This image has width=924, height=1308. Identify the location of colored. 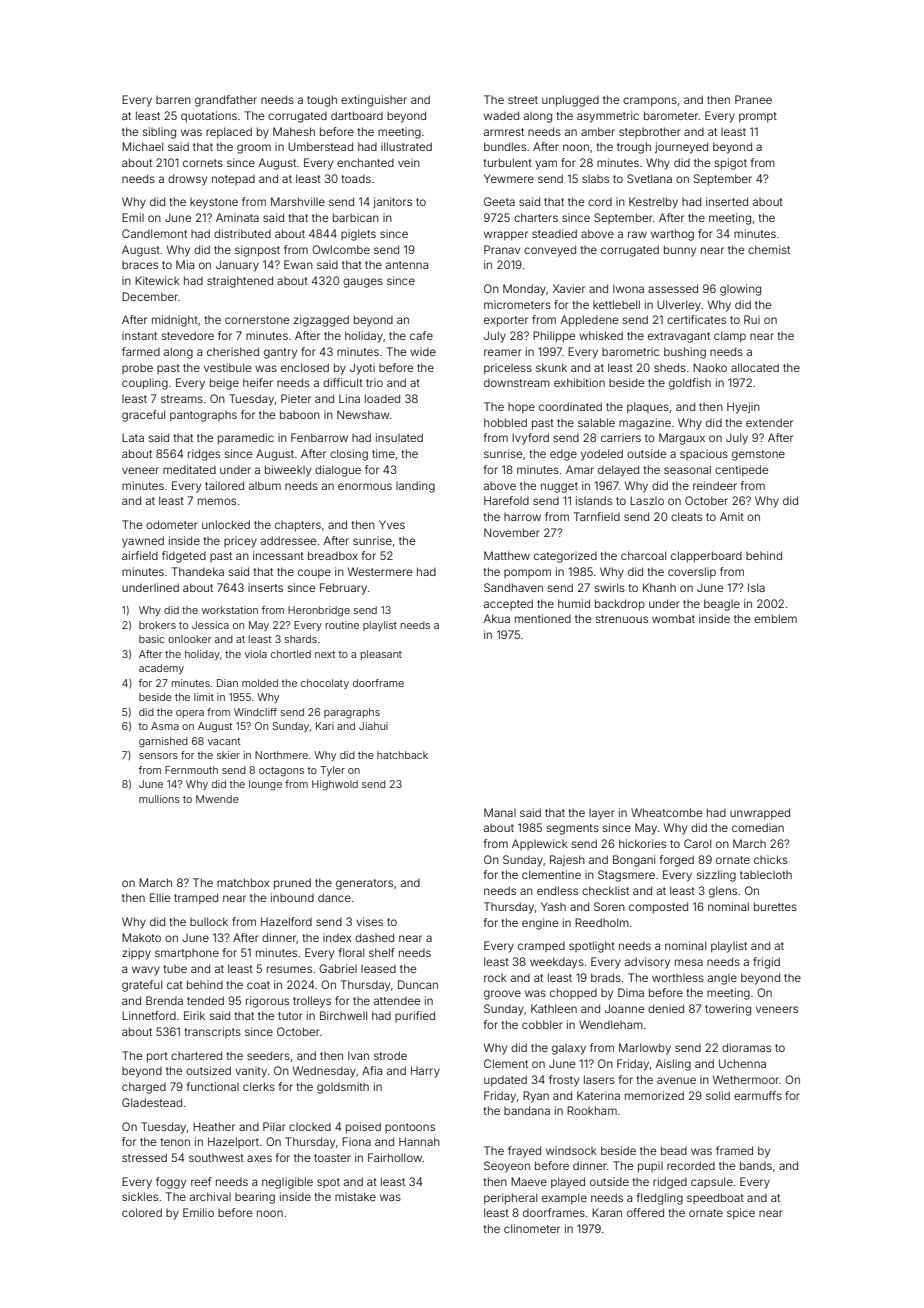
(142, 1212).
